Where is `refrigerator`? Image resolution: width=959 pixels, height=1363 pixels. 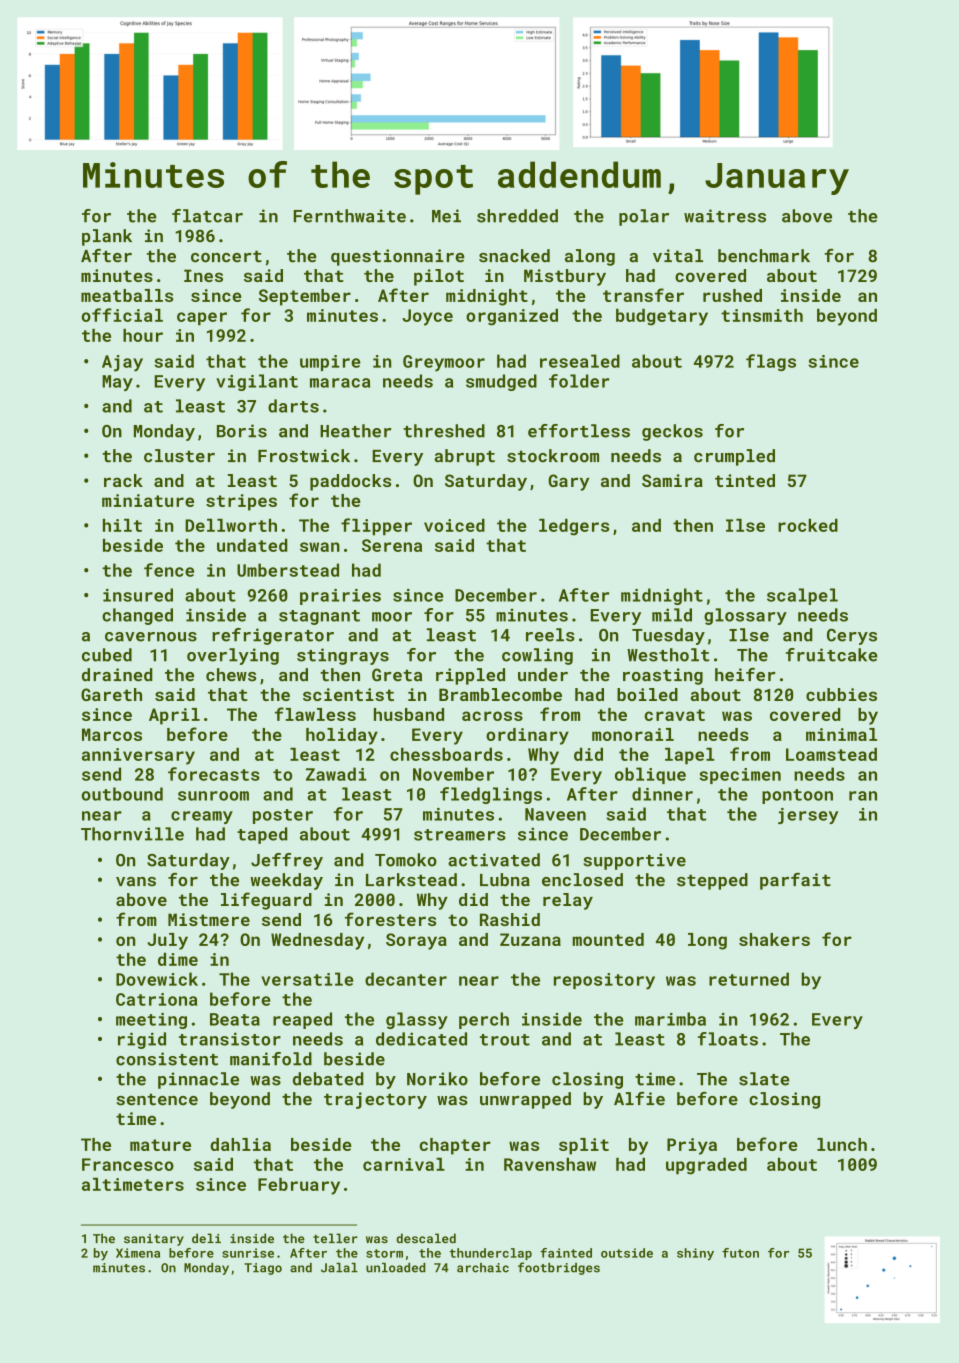
refrigerator is located at coordinates (273, 636).
